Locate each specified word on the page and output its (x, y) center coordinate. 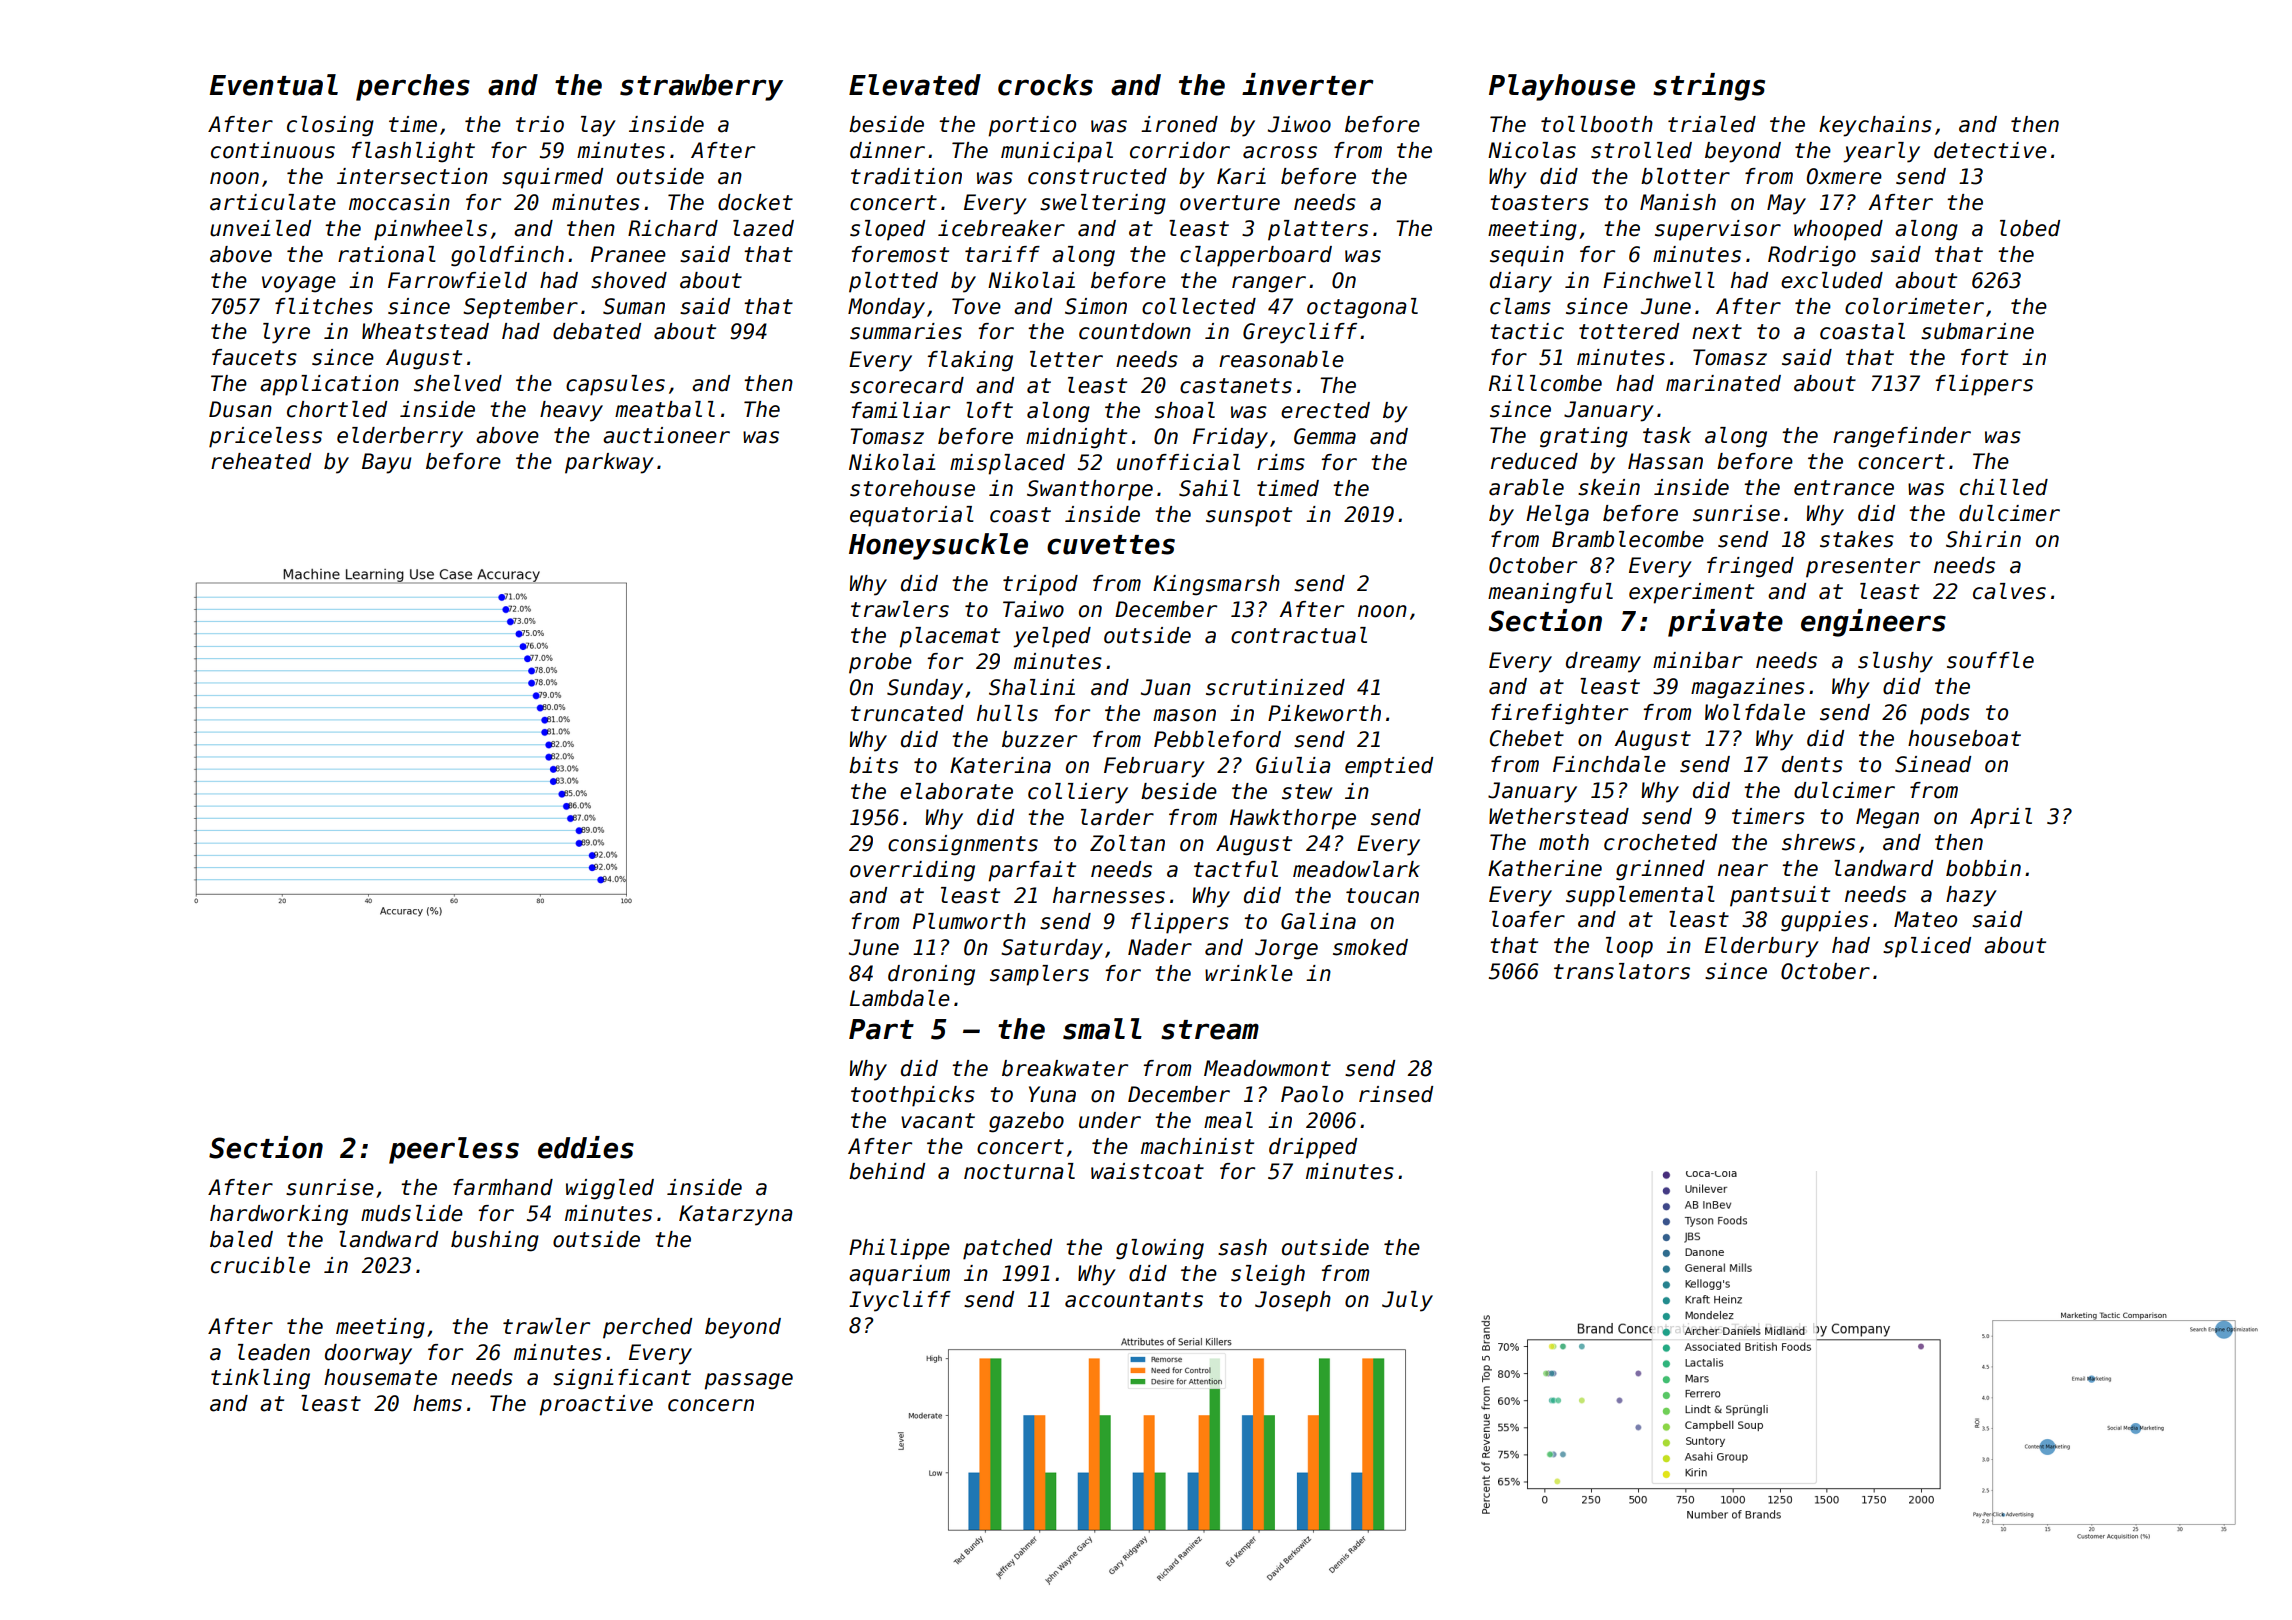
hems (437, 1403)
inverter (1307, 84)
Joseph (1293, 1301)
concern (711, 1405)
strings (1709, 87)
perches (413, 87)
